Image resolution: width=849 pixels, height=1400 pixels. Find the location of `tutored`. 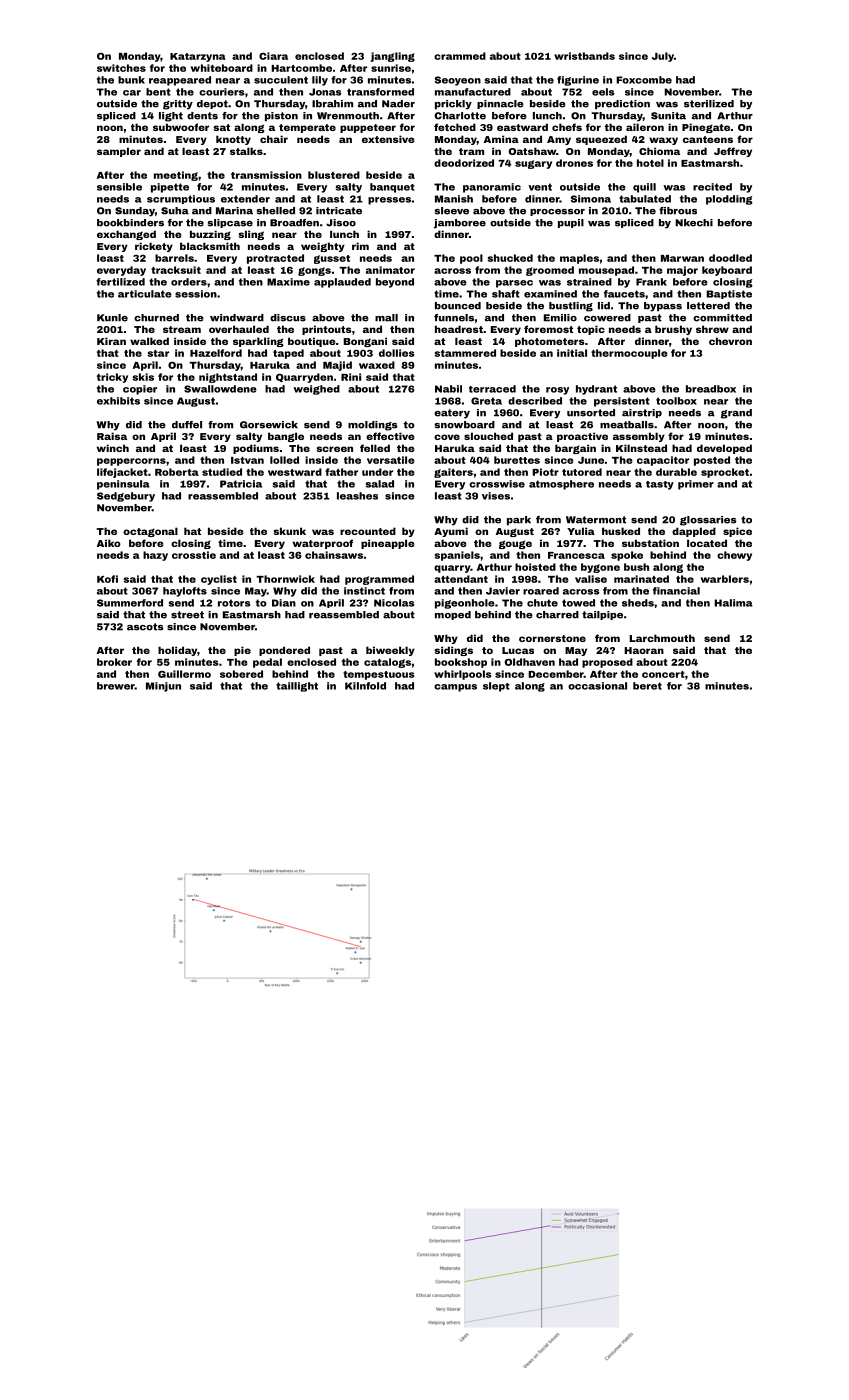

tutored is located at coordinates (582, 472).
